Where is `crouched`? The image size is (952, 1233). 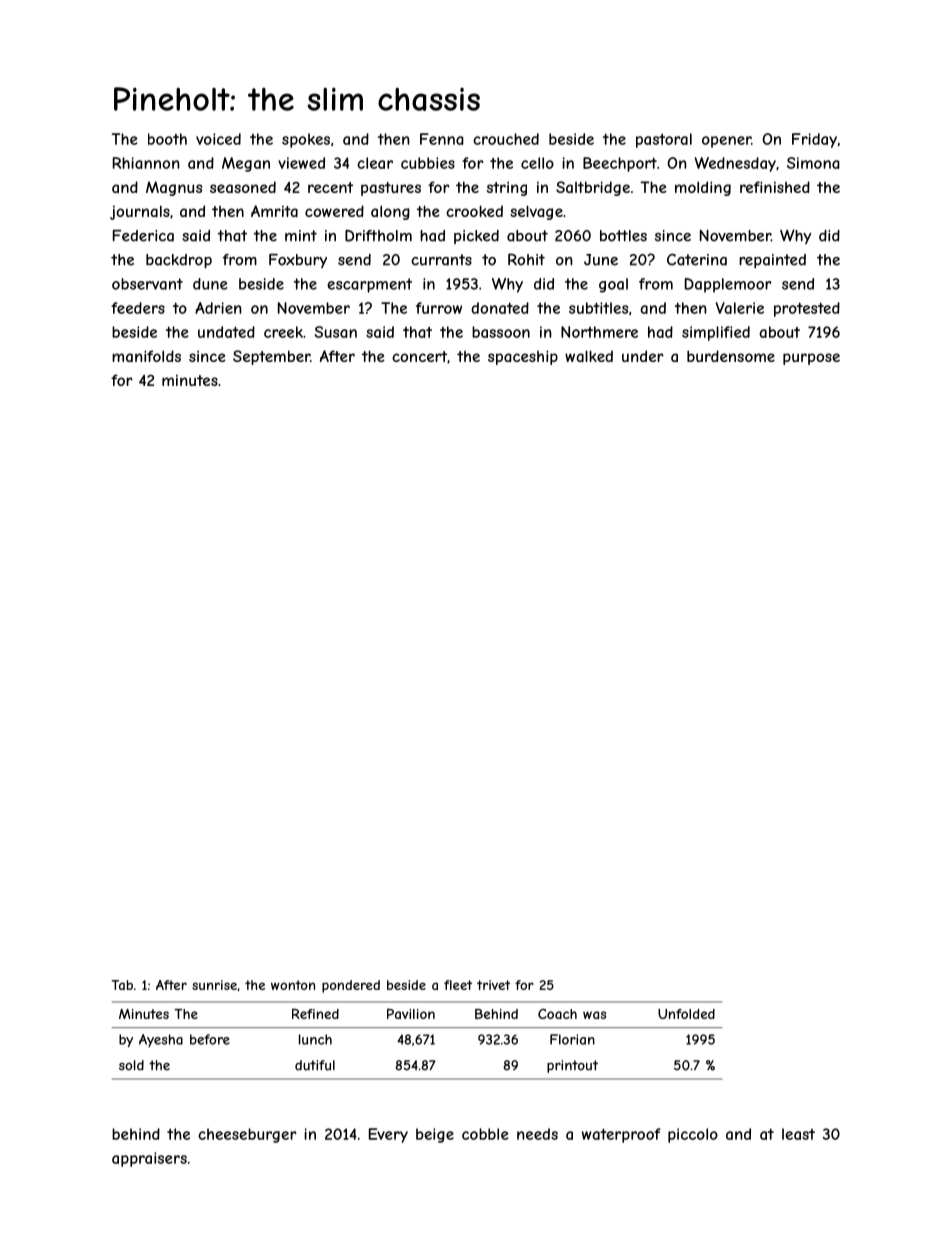 crouched is located at coordinates (506, 139).
